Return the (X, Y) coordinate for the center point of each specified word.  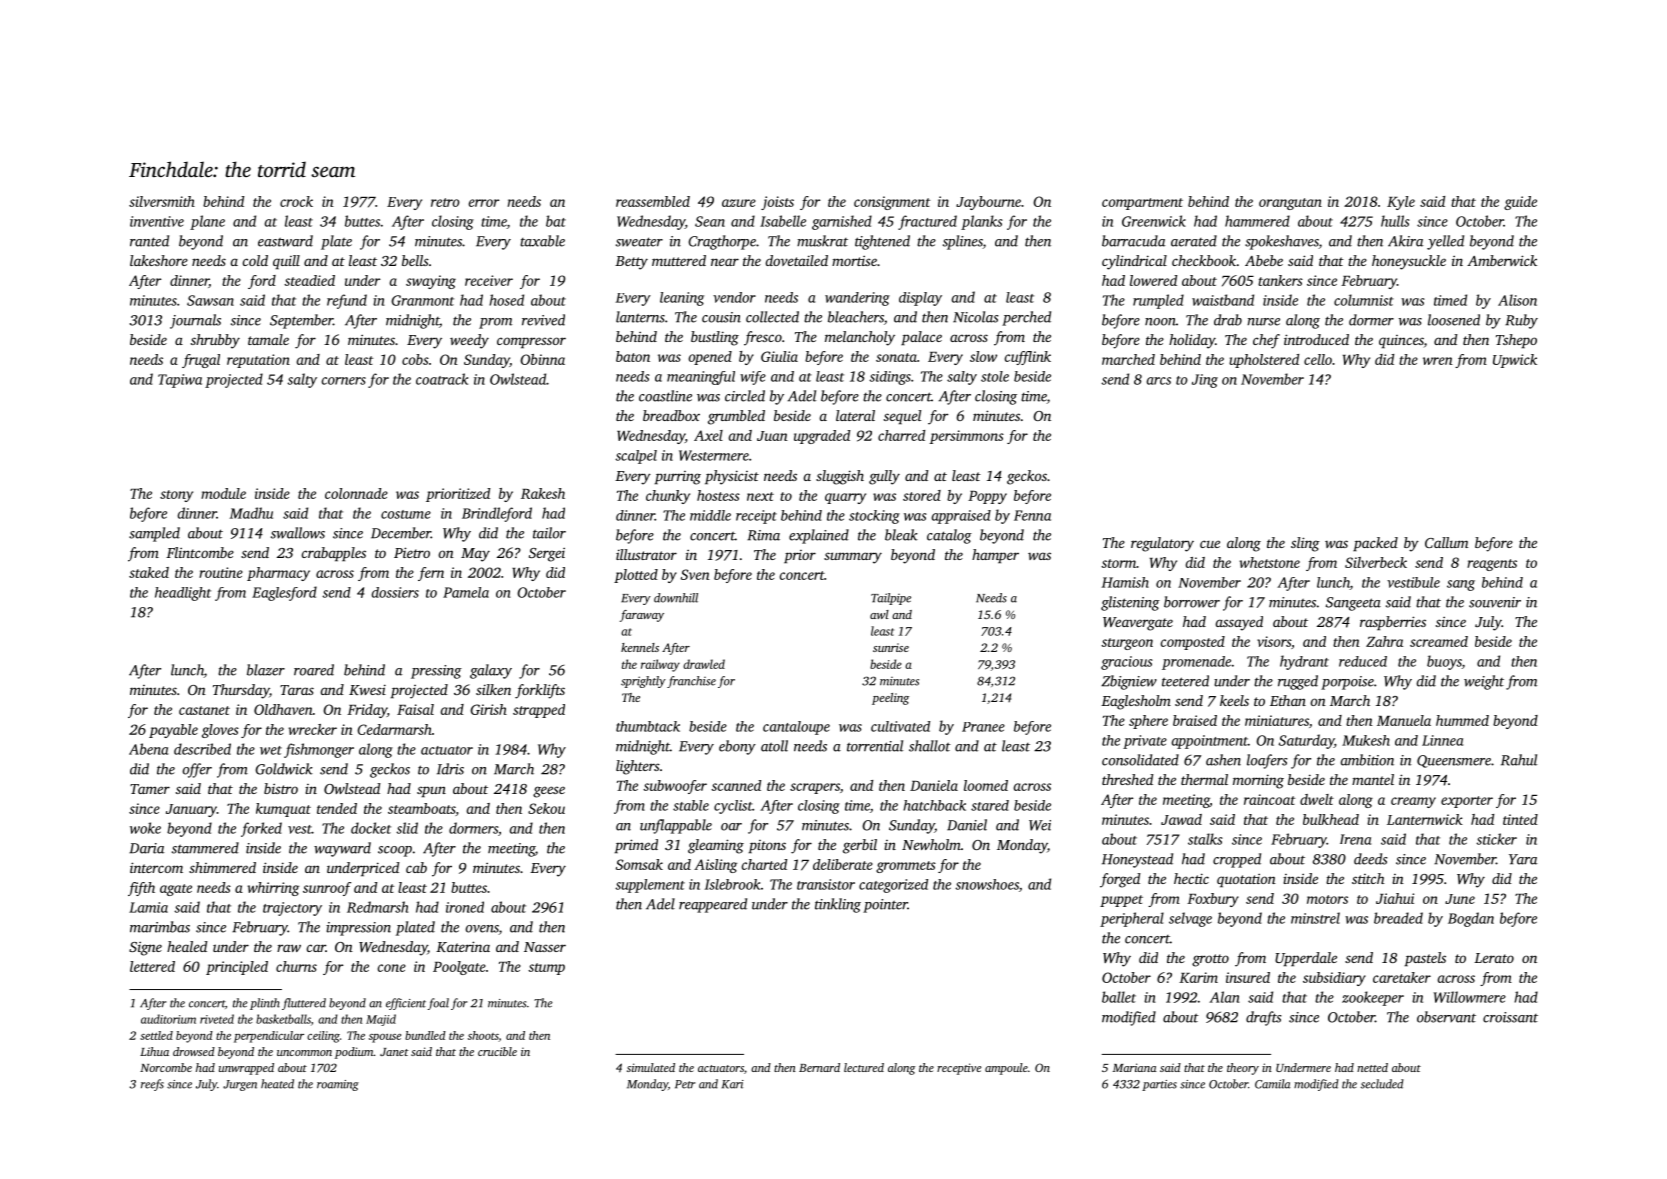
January (191, 810)
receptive (959, 1069)
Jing (1205, 381)
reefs (152, 1085)
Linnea (1442, 740)
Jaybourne (988, 203)
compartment (1142, 204)
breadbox (671, 415)
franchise (691, 682)
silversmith (162, 201)
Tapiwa (180, 381)
